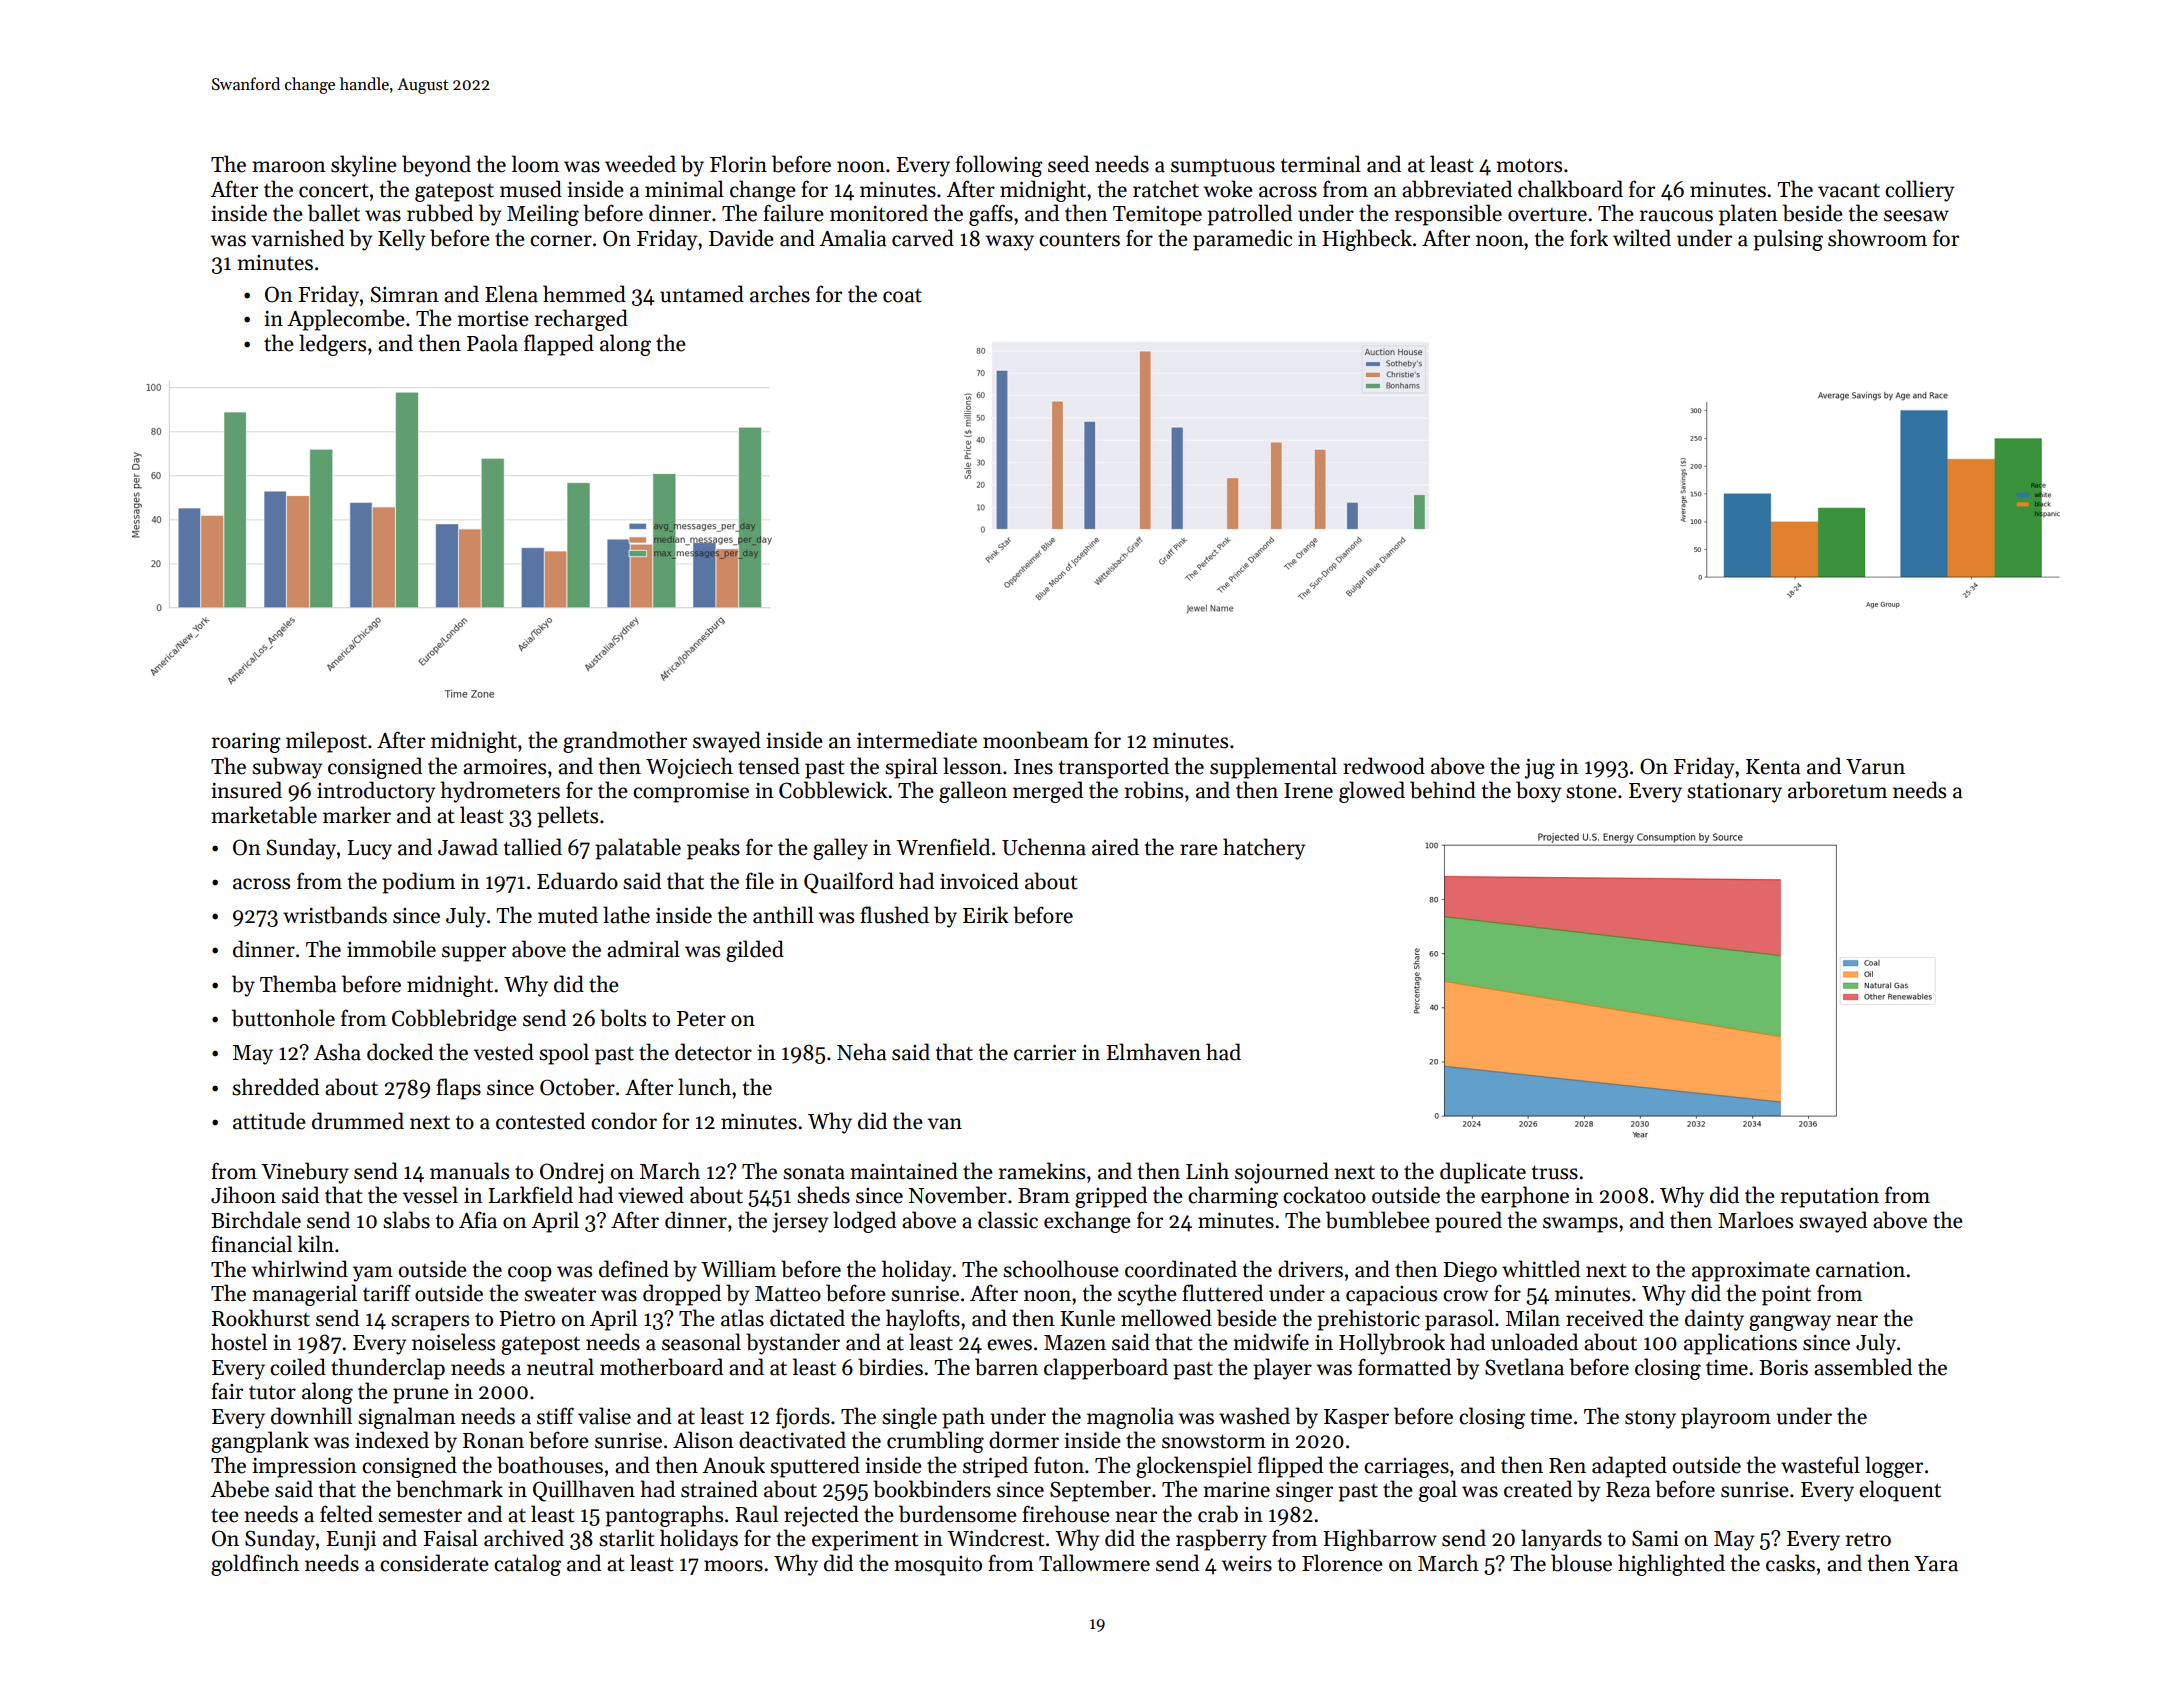 The height and width of the document is (1683, 2178). Describe the element at coordinates (733, 1566) in the document. I see `moors` at that location.
